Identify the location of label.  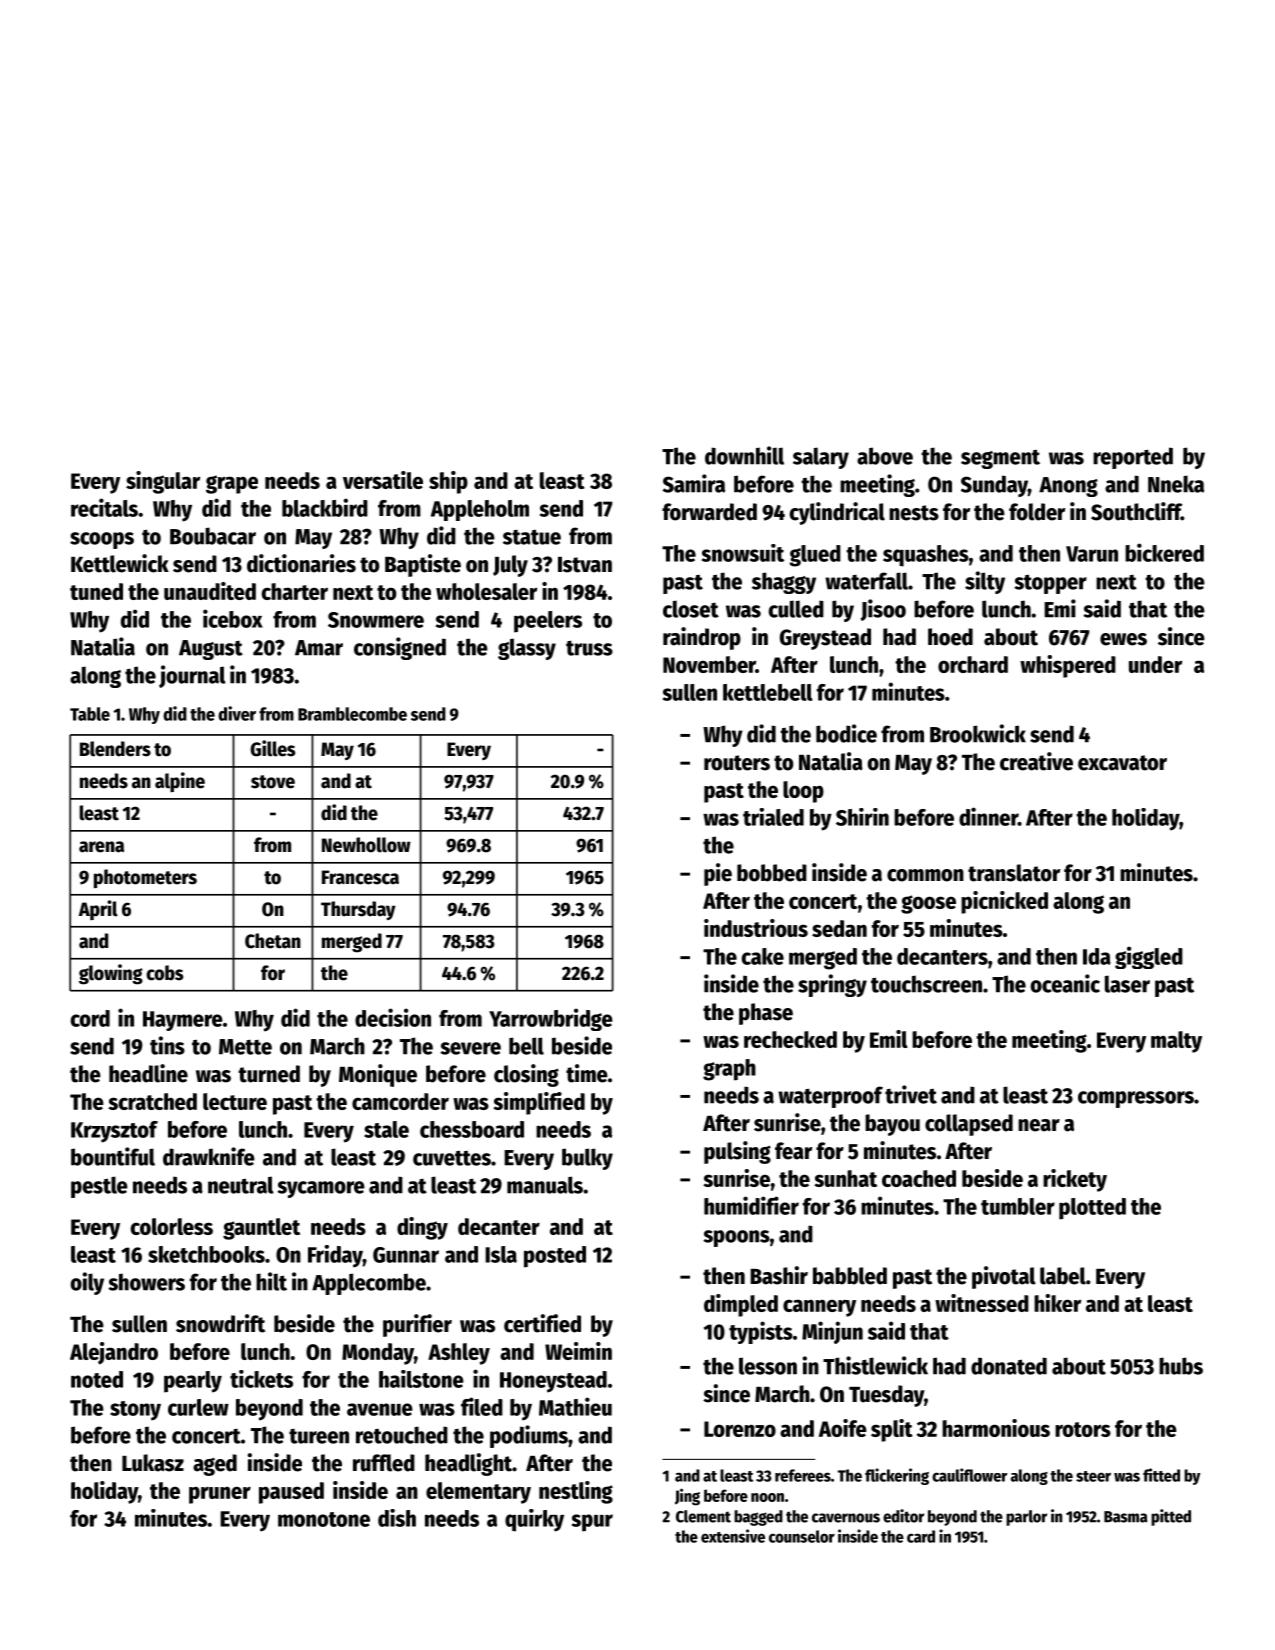
(1063, 1276).
